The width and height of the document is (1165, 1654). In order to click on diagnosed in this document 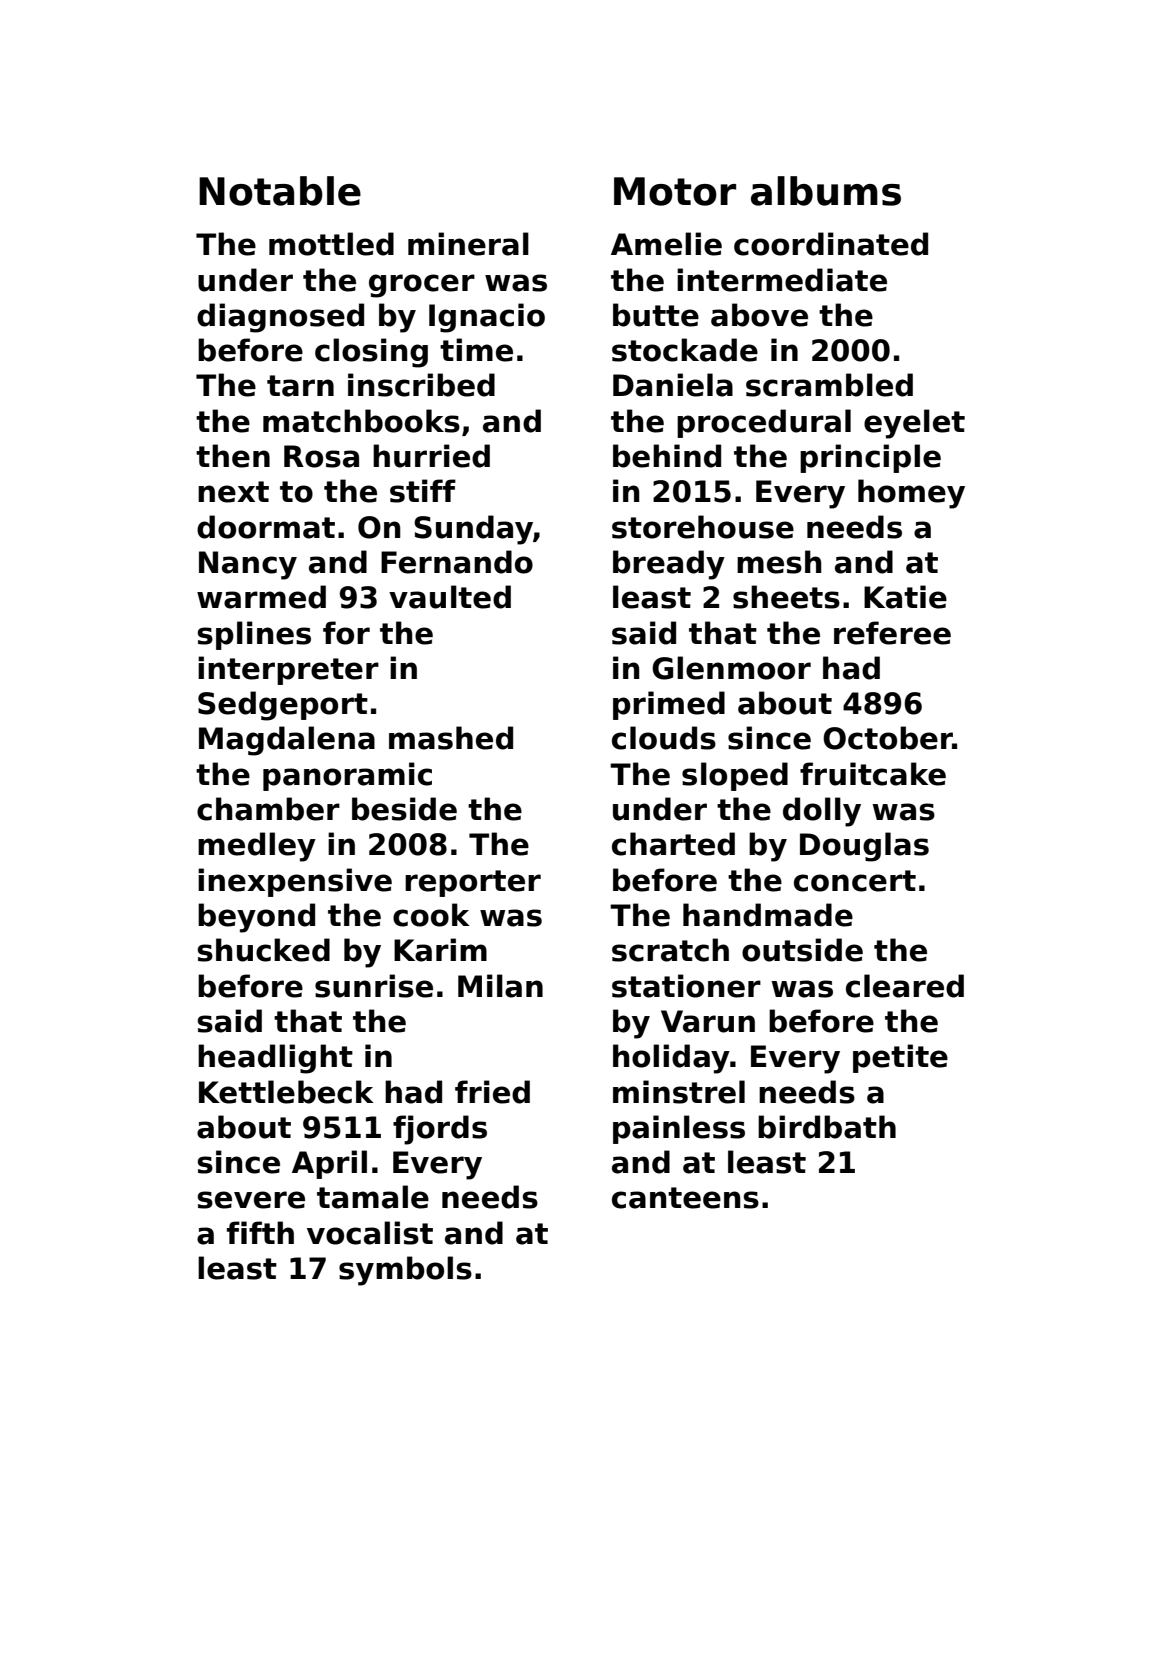, I will do `click(280, 318)`.
